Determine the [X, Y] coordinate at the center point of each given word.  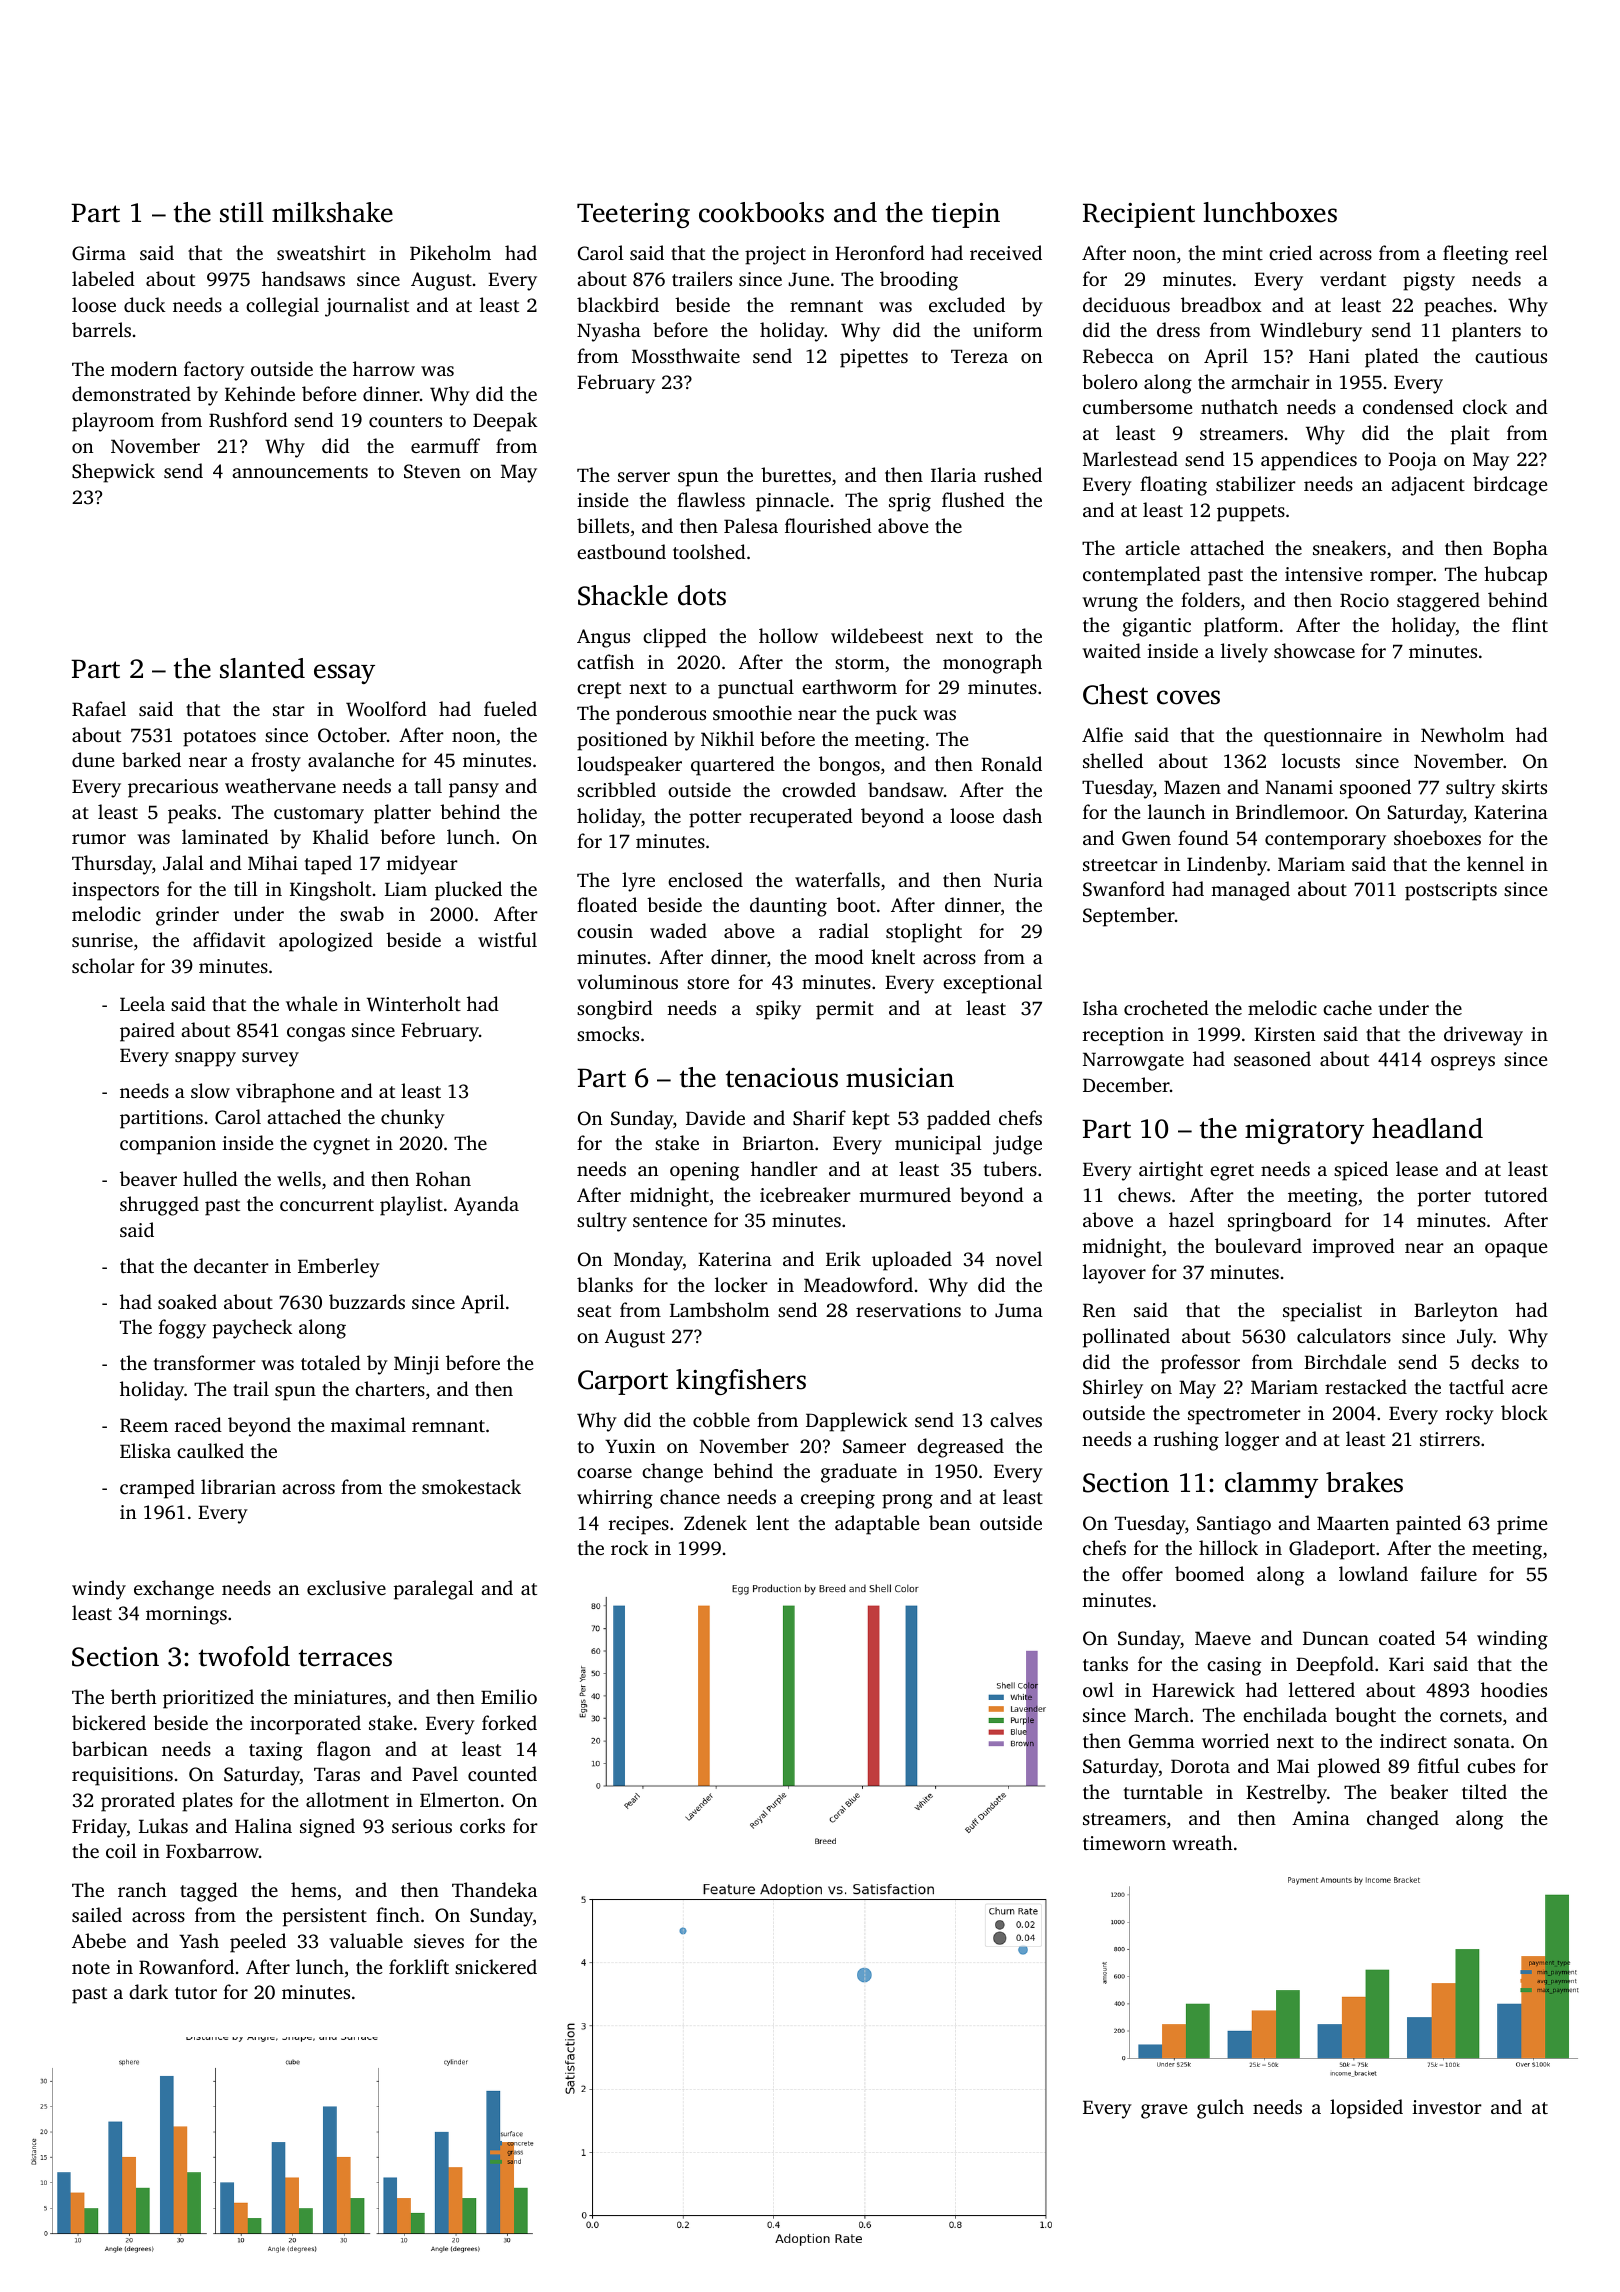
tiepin [966, 215]
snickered [496, 1966]
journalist [367, 307]
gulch [1220, 2109]
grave [1164, 2111]
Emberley [339, 1268]
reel [1531, 252]
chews [1144, 1194]
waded [678, 930]
